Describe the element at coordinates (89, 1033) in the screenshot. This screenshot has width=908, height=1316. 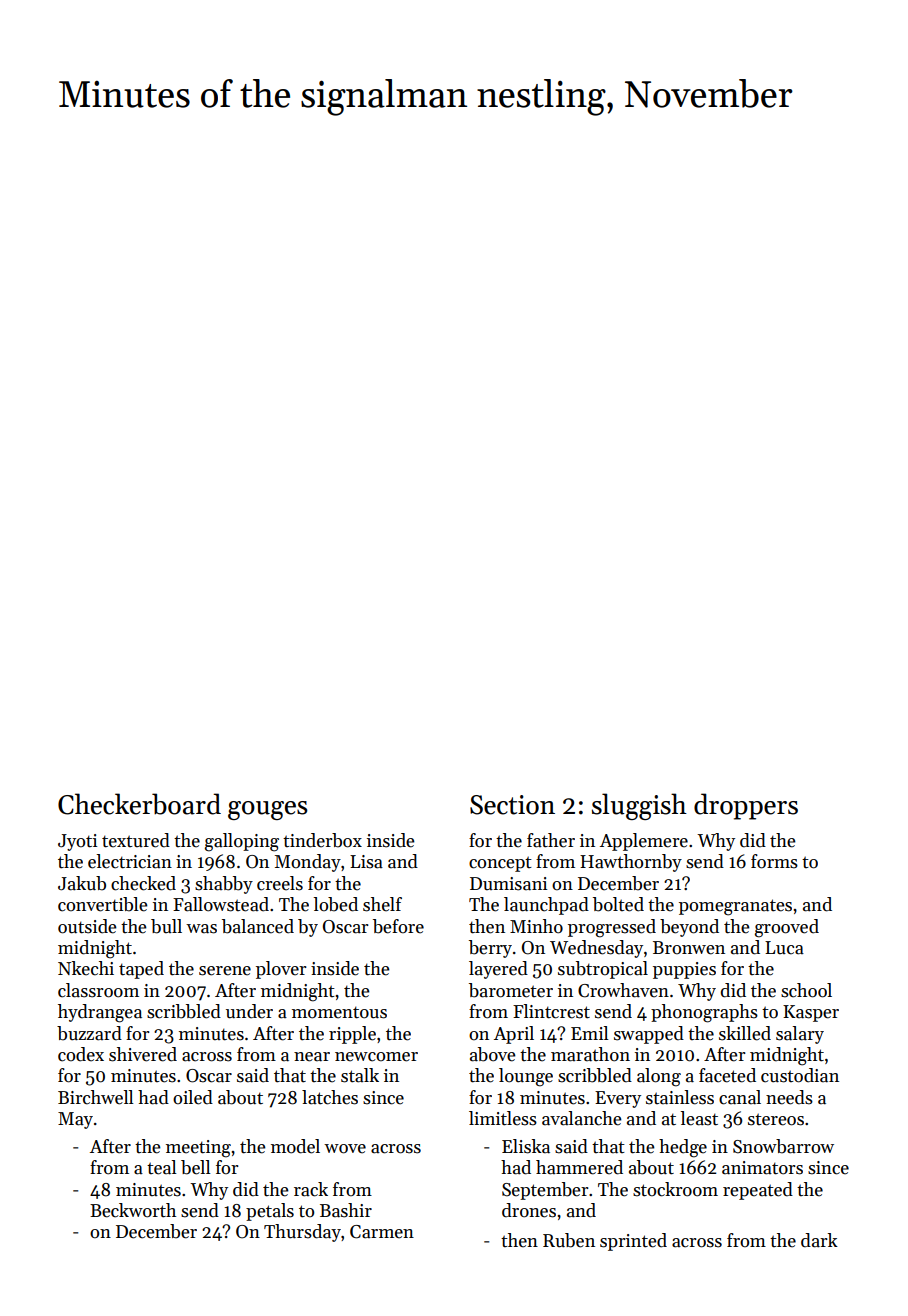
I see `buzzard` at that location.
